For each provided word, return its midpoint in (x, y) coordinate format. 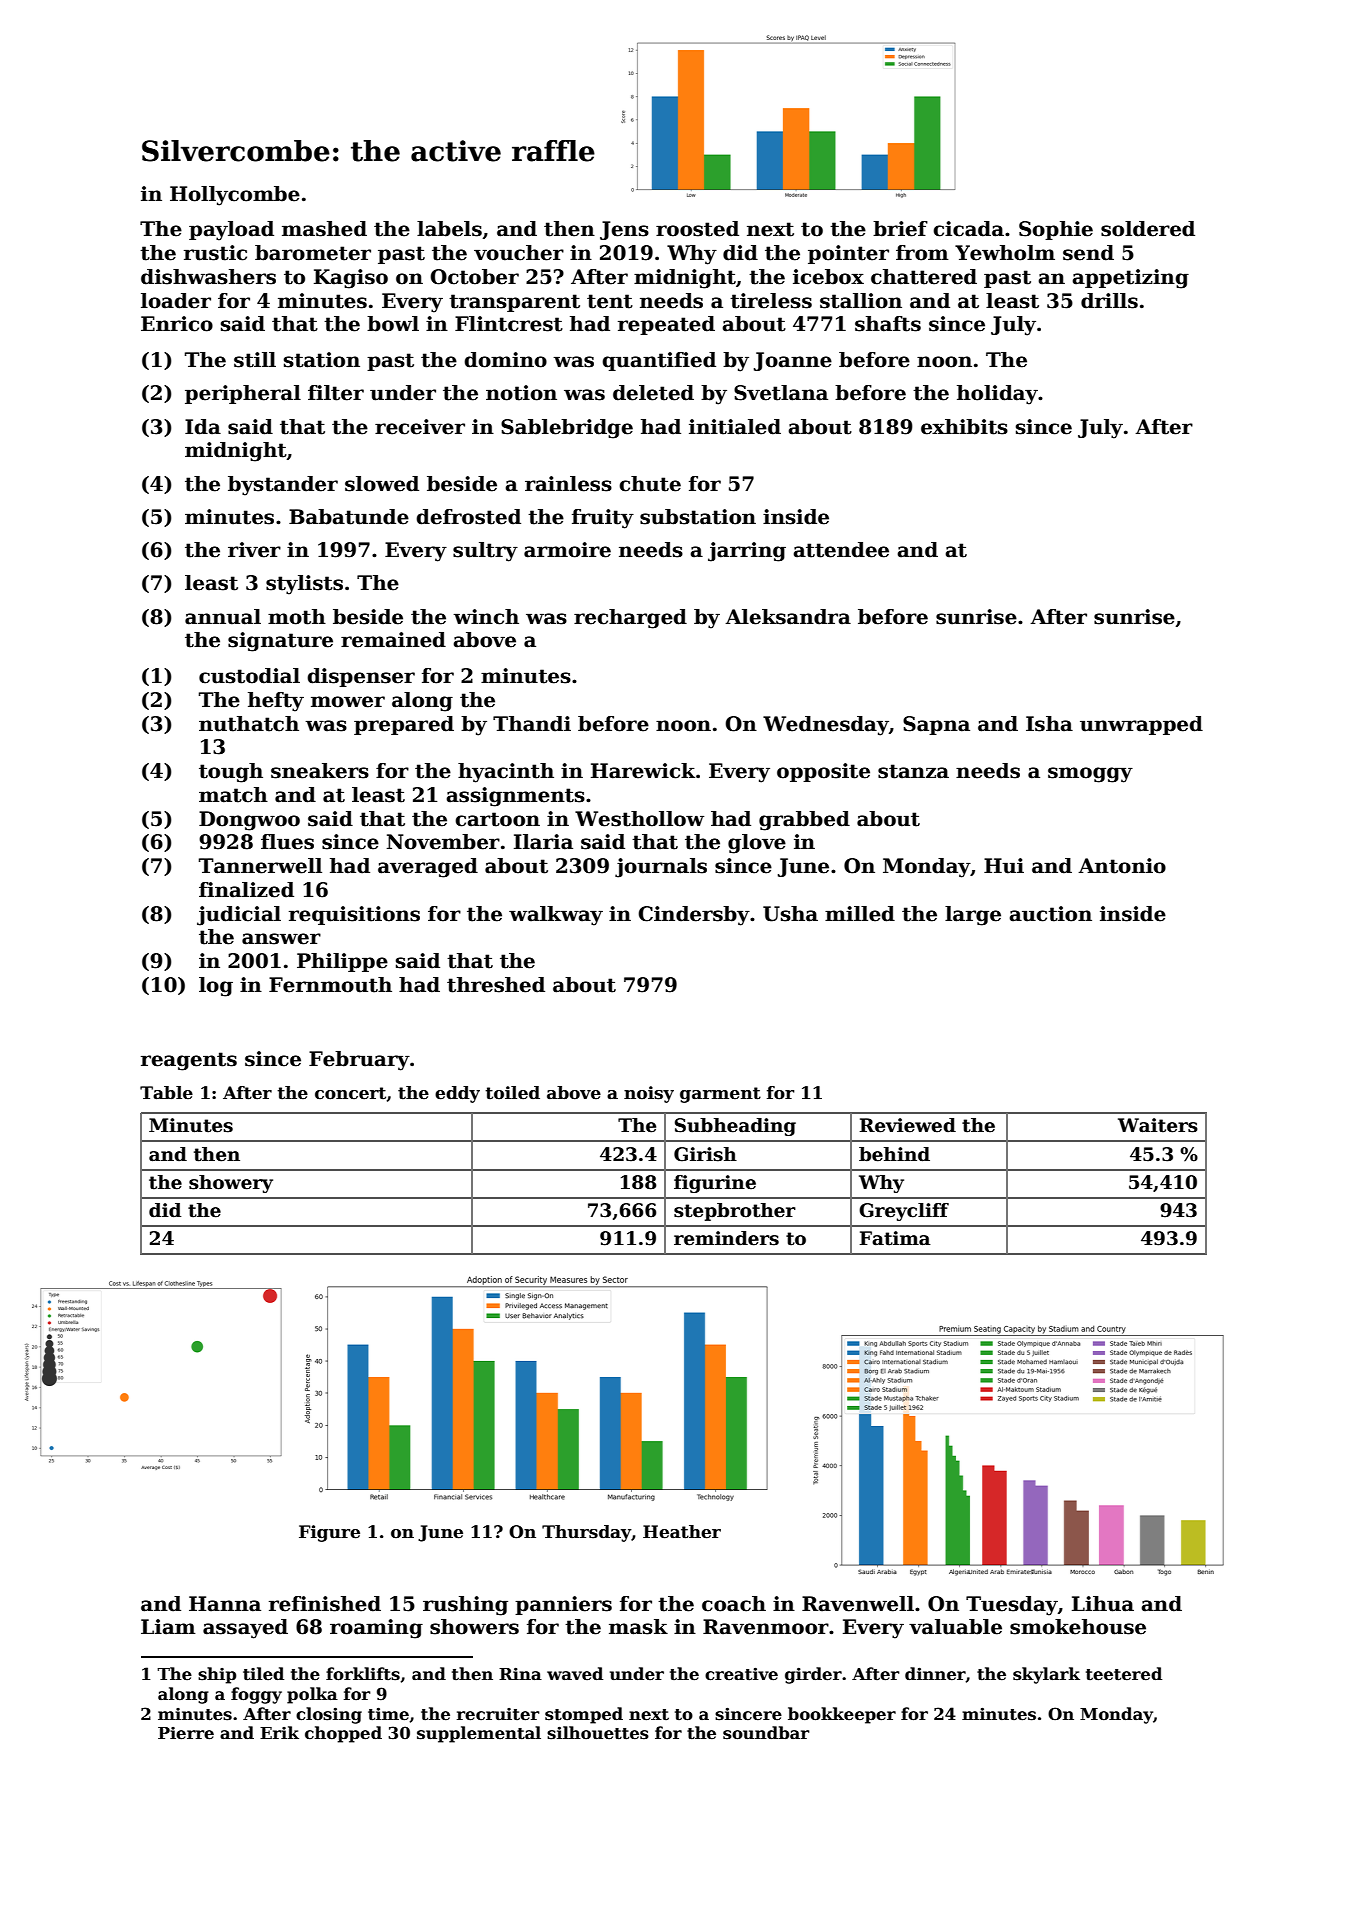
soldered (1148, 229)
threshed (496, 985)
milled (860, 914)
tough (231, 773)
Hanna (225, 1604)
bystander (283, 486)
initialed (735, 427)
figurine (715, 1184)
